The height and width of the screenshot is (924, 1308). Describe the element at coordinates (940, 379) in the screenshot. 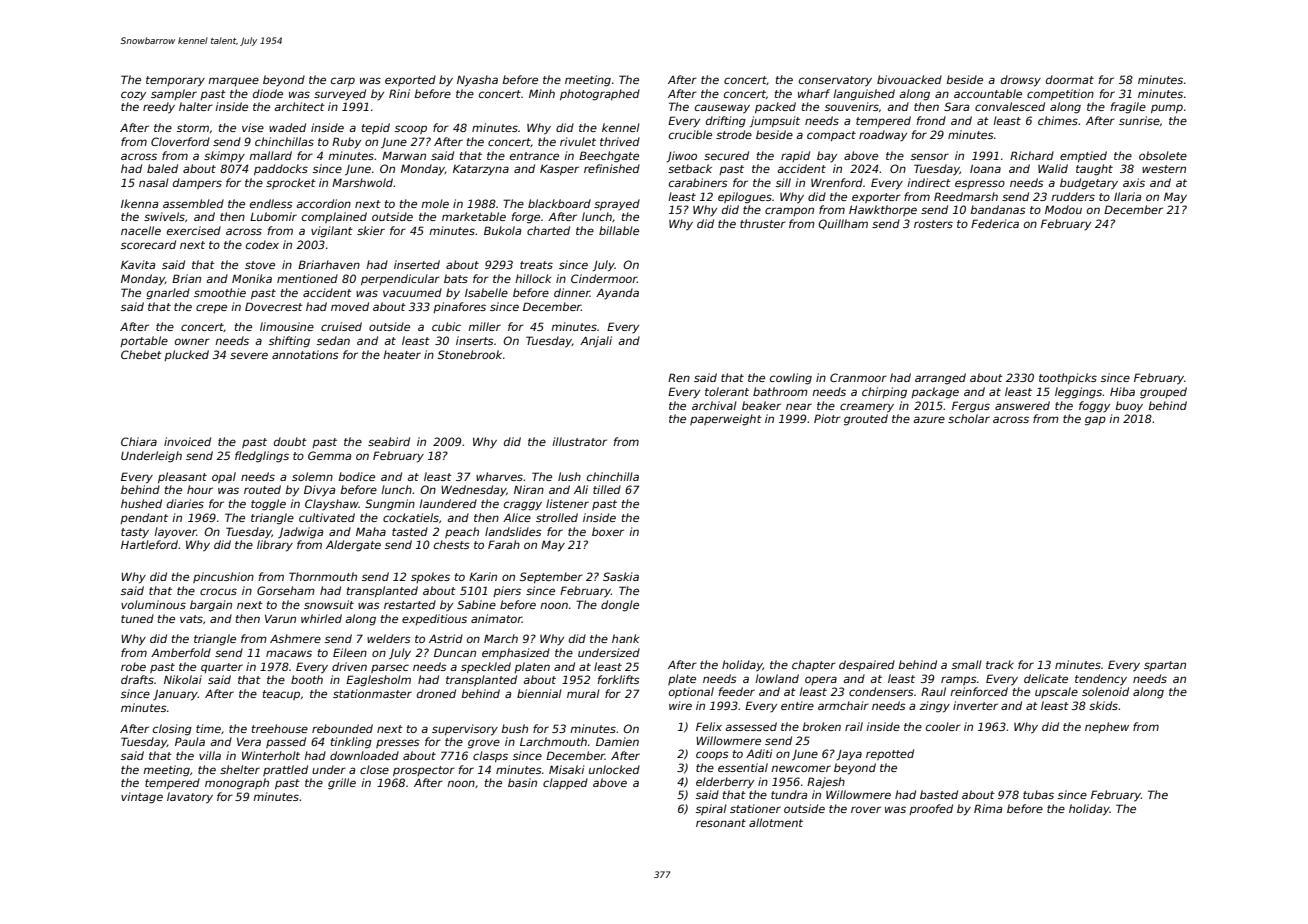

I see `arranged` at that location.
